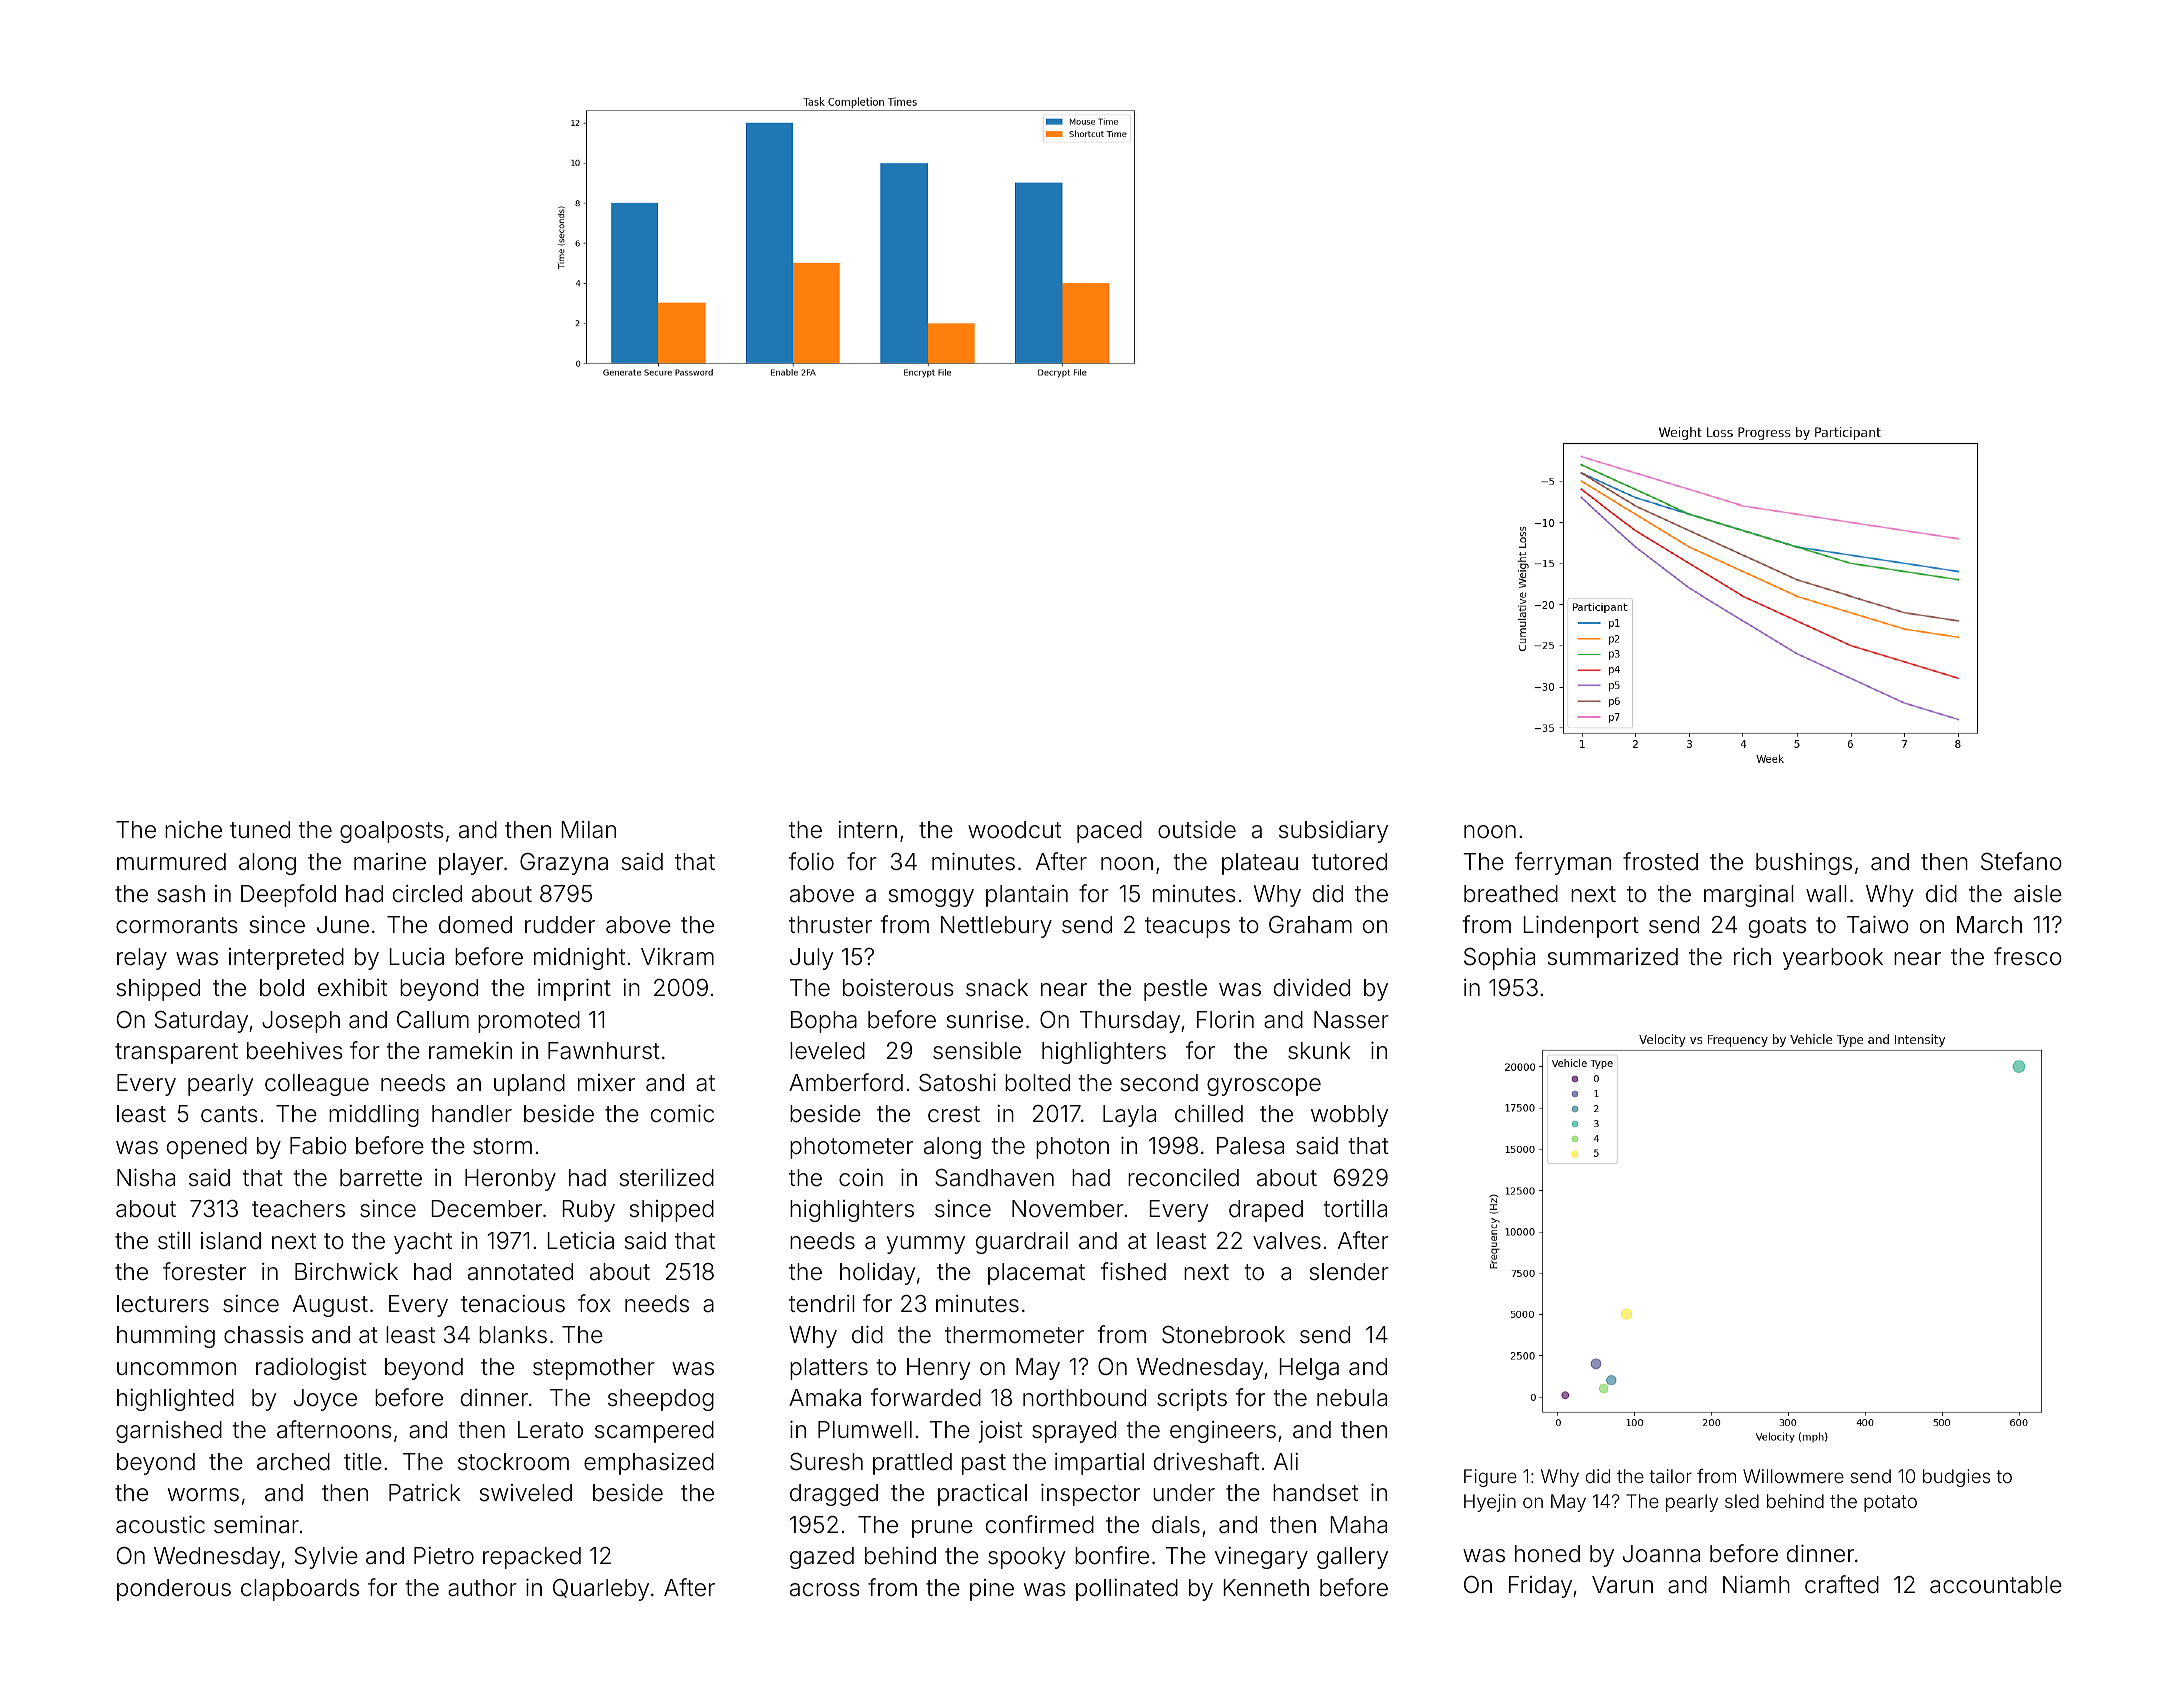 The height and width of the screenshot is (1683, 2178). What do you see at coordinates (2028, 956) in the screenshot?
I see `fresco` at bounding box center [2028, 956].
